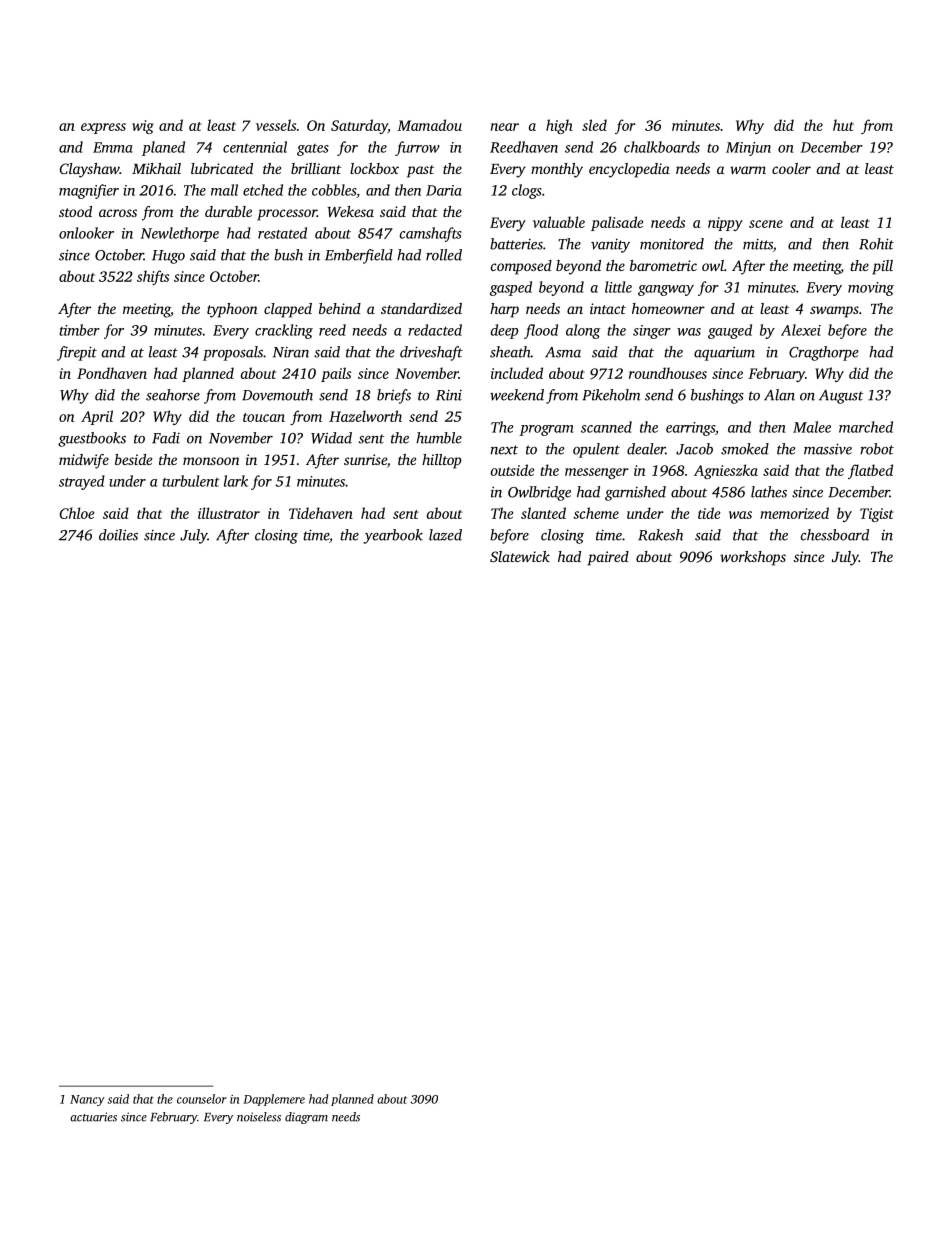  Describe the element at coordinates (143, 127) in the image. I see `wig` at that location.
